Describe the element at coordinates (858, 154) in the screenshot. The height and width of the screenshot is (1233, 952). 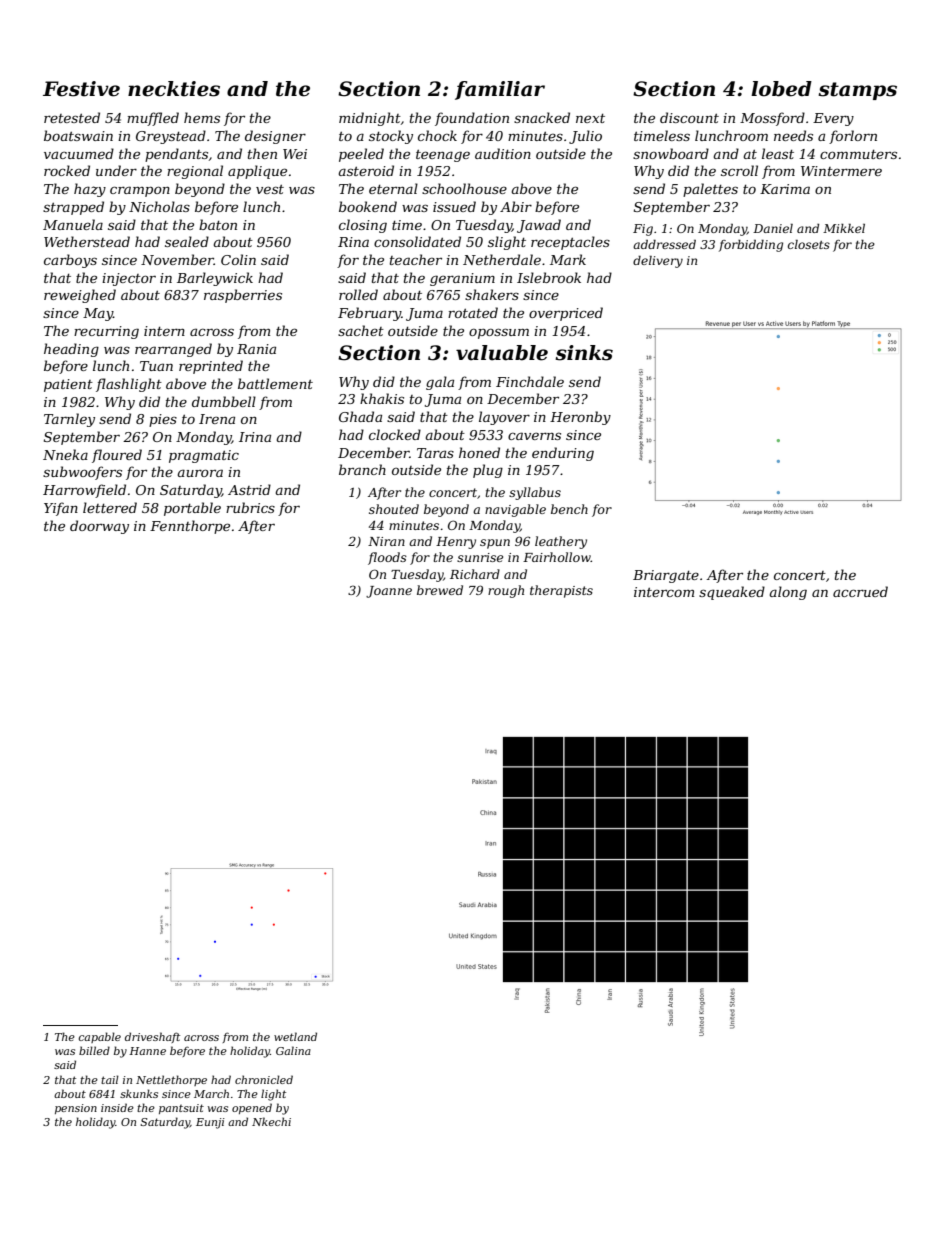
I see `commuters` at that location.
